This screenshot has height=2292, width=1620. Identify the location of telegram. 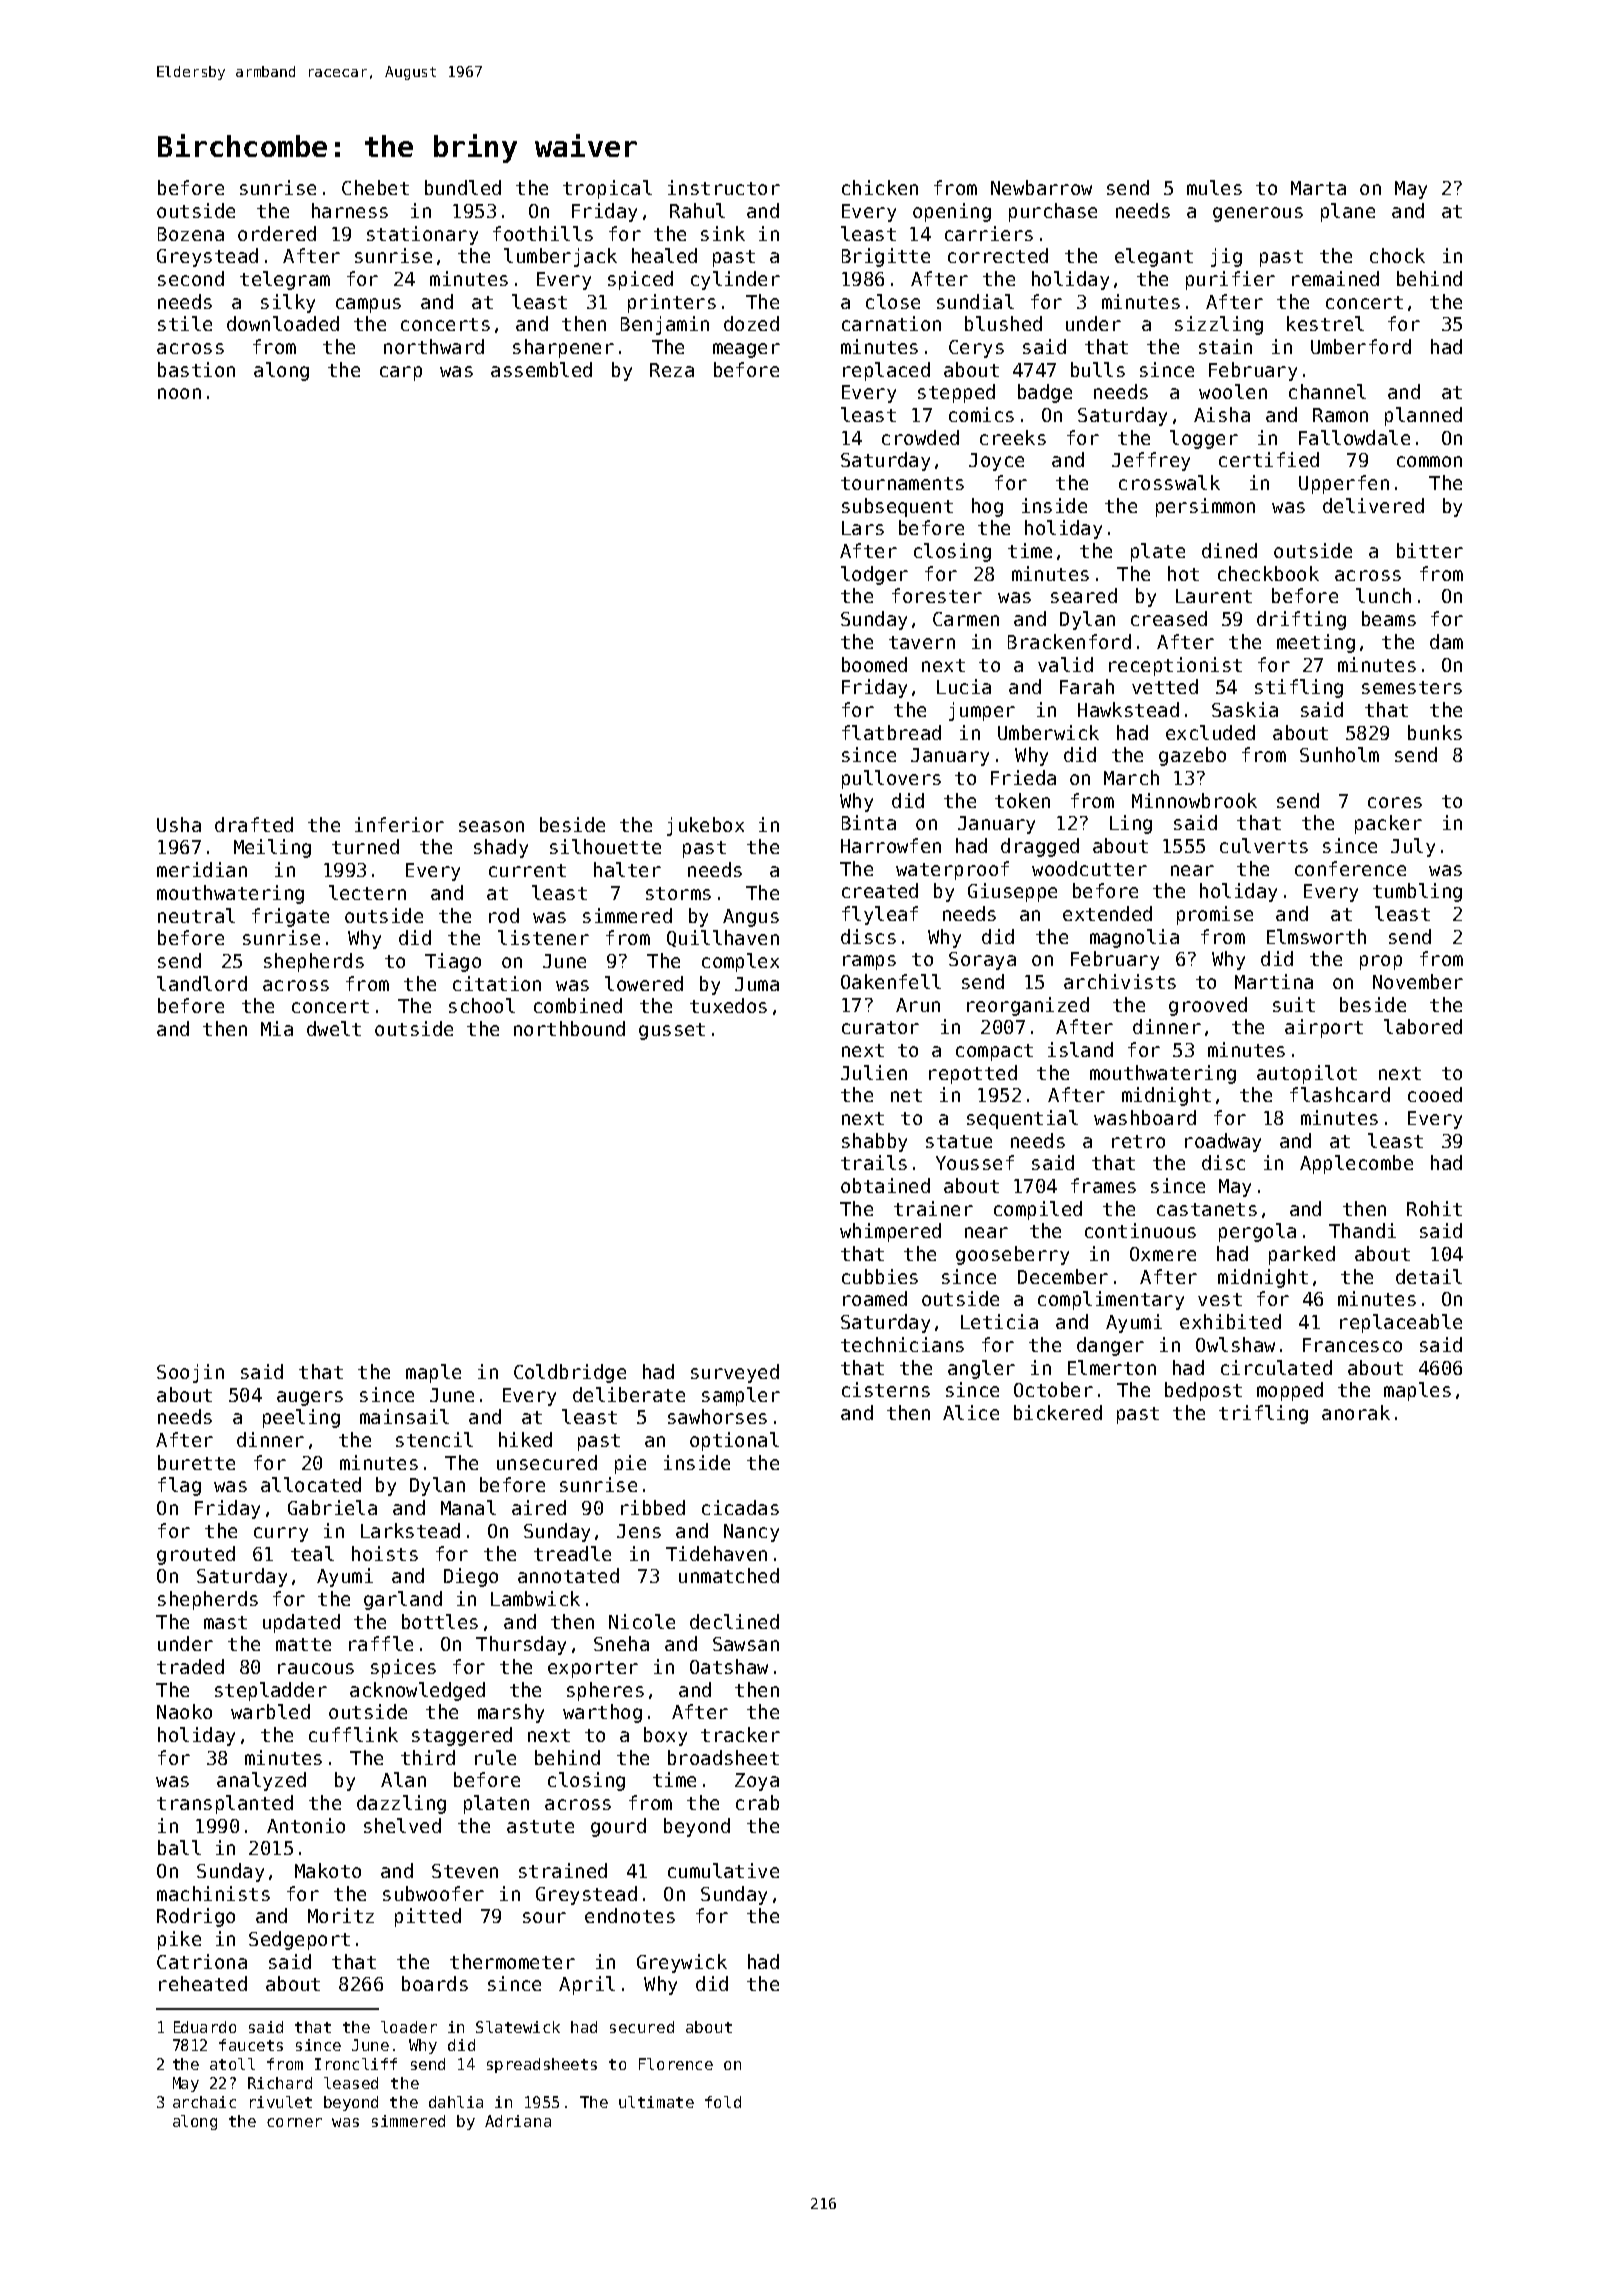
(285, 280).
